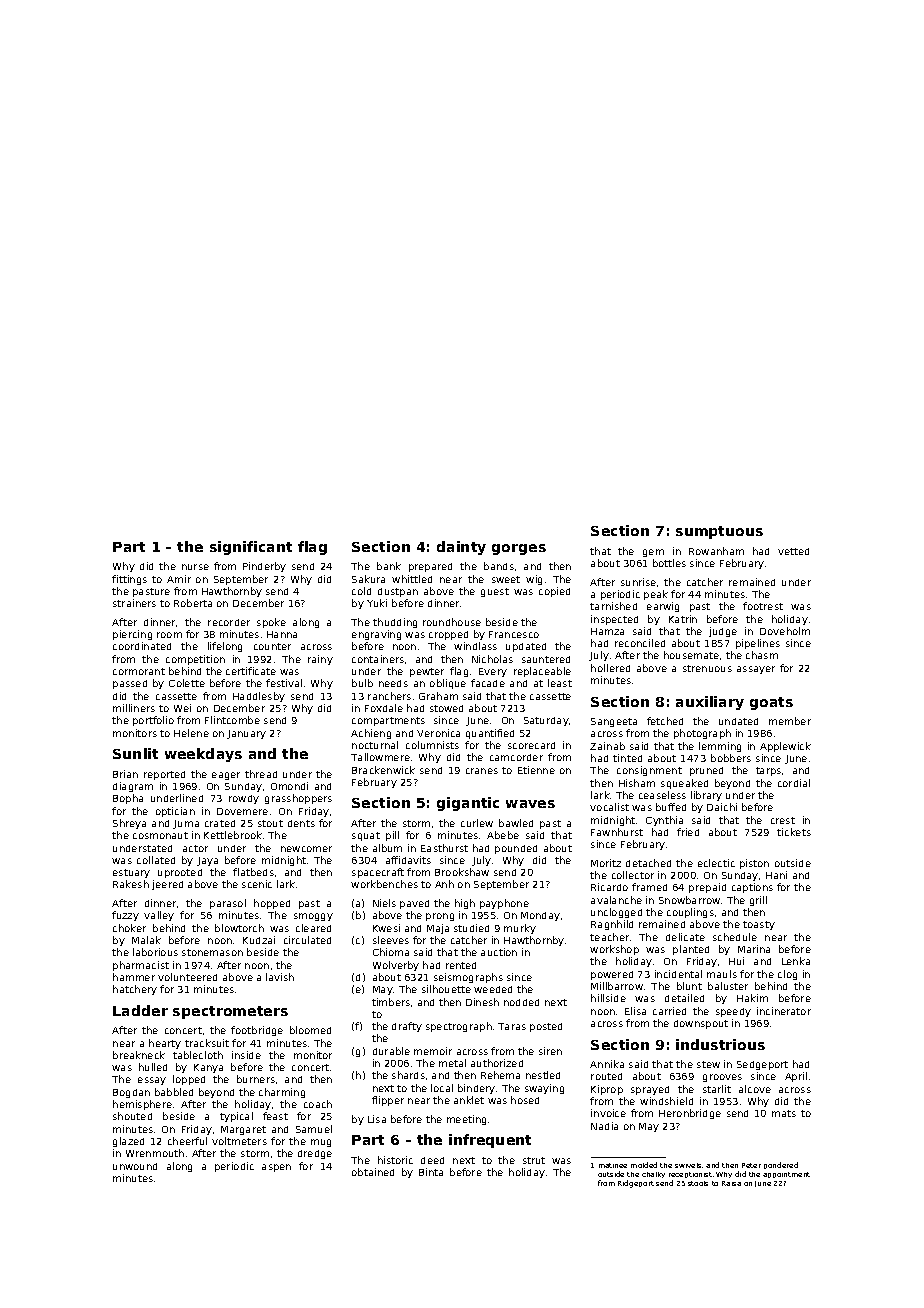 The width and height of the screenshot is (924, 1308). I want to click on cranes, so click(482, 771).
